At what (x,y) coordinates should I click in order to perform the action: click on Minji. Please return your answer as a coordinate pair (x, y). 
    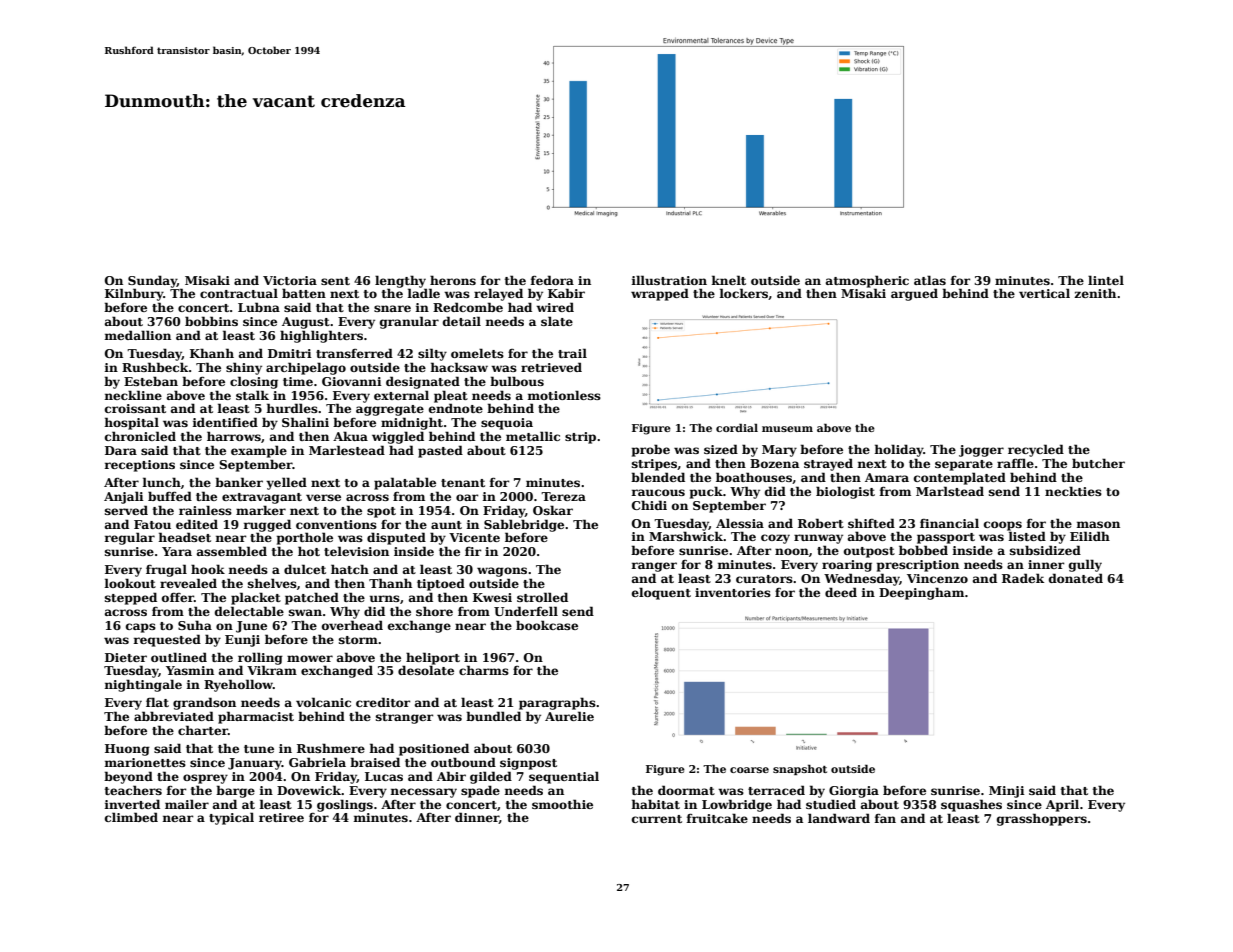
    Looking at the image, I should click on (1007, 792).
